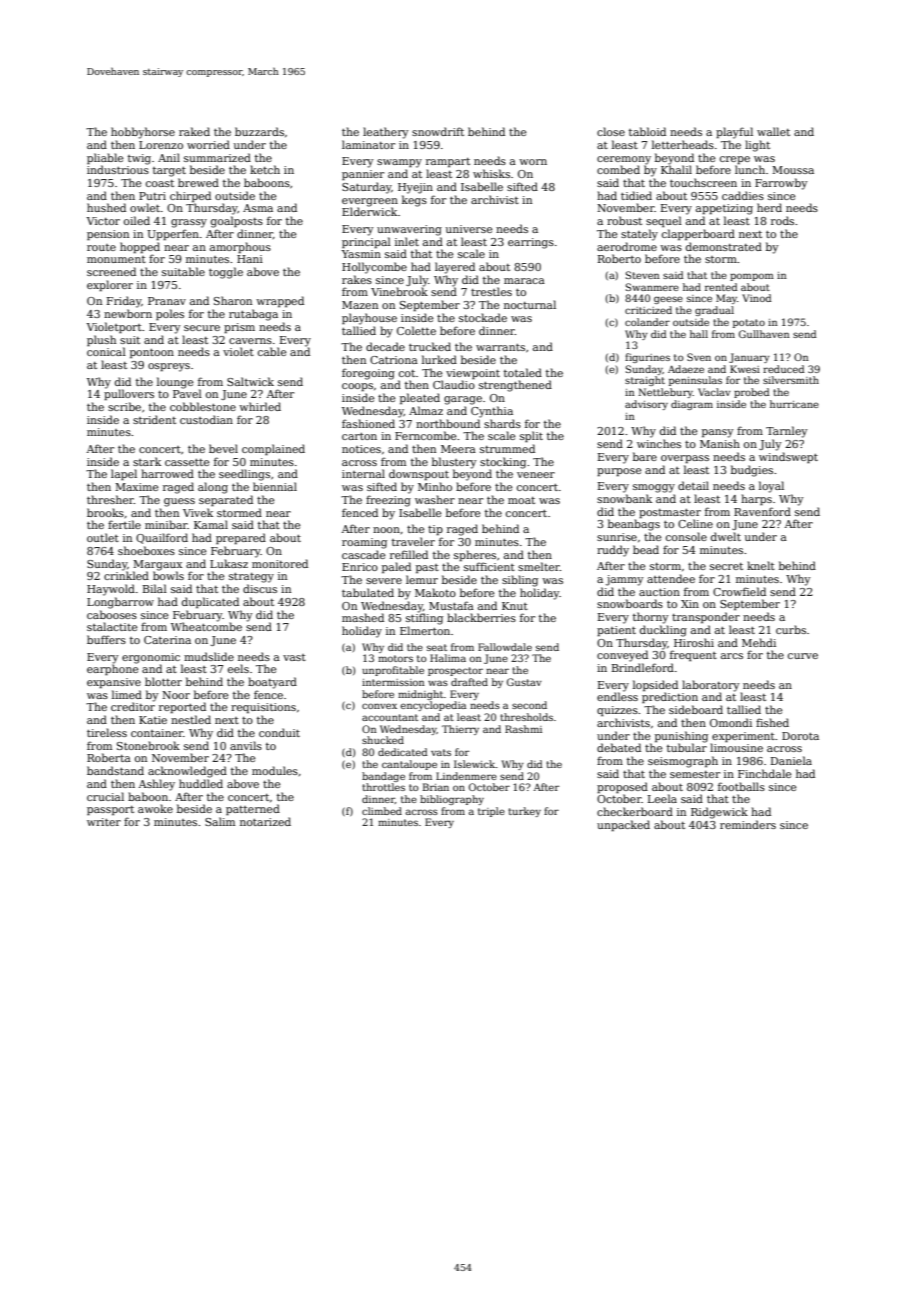 The image size is (908, 1316). I want to click on moat, so click(521, 500).
